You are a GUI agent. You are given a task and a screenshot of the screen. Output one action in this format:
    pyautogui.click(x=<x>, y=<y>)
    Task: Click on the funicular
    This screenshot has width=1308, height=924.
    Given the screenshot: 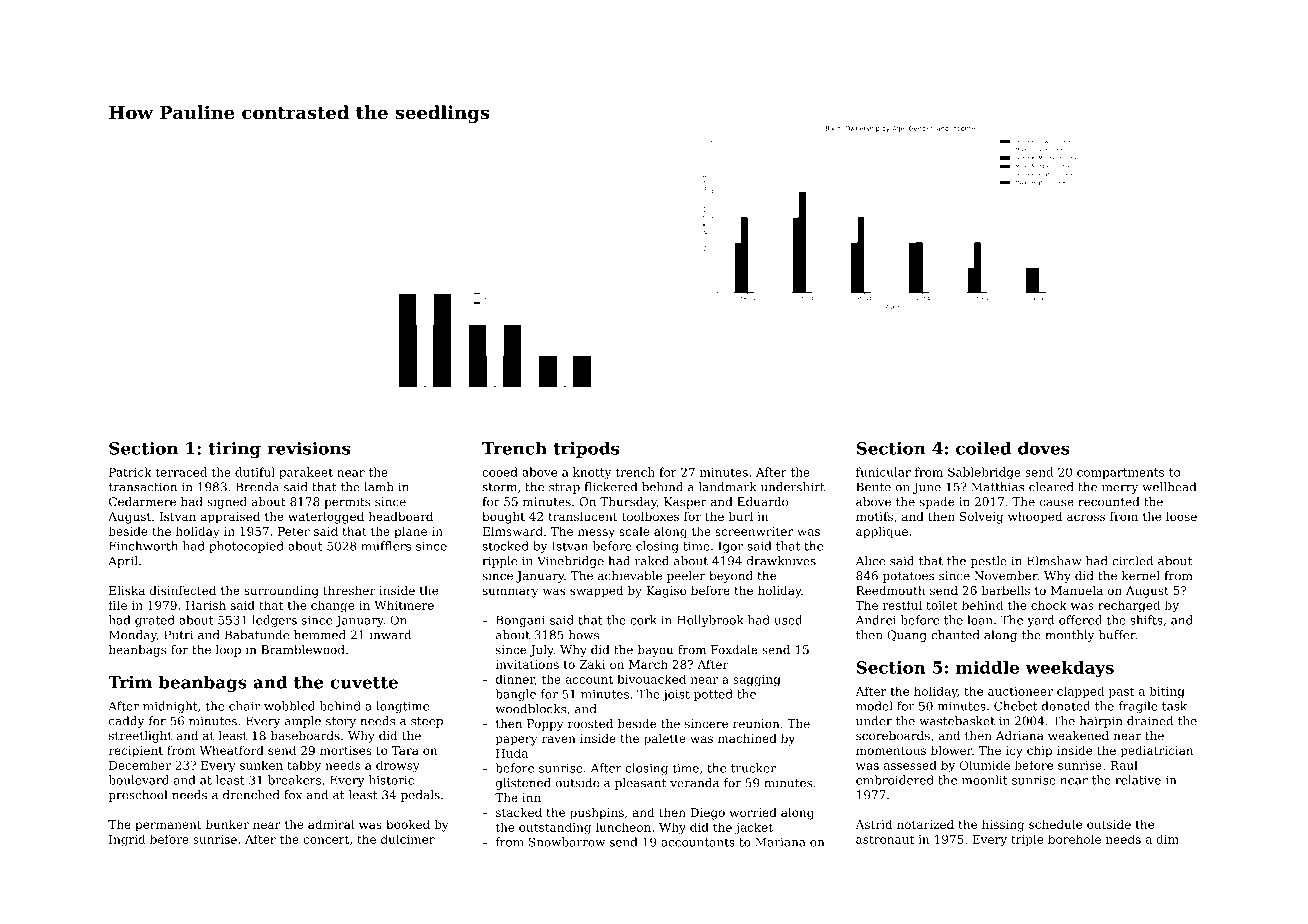 What is the action you would take?
    pyautogui.click(x=883, y=472)
